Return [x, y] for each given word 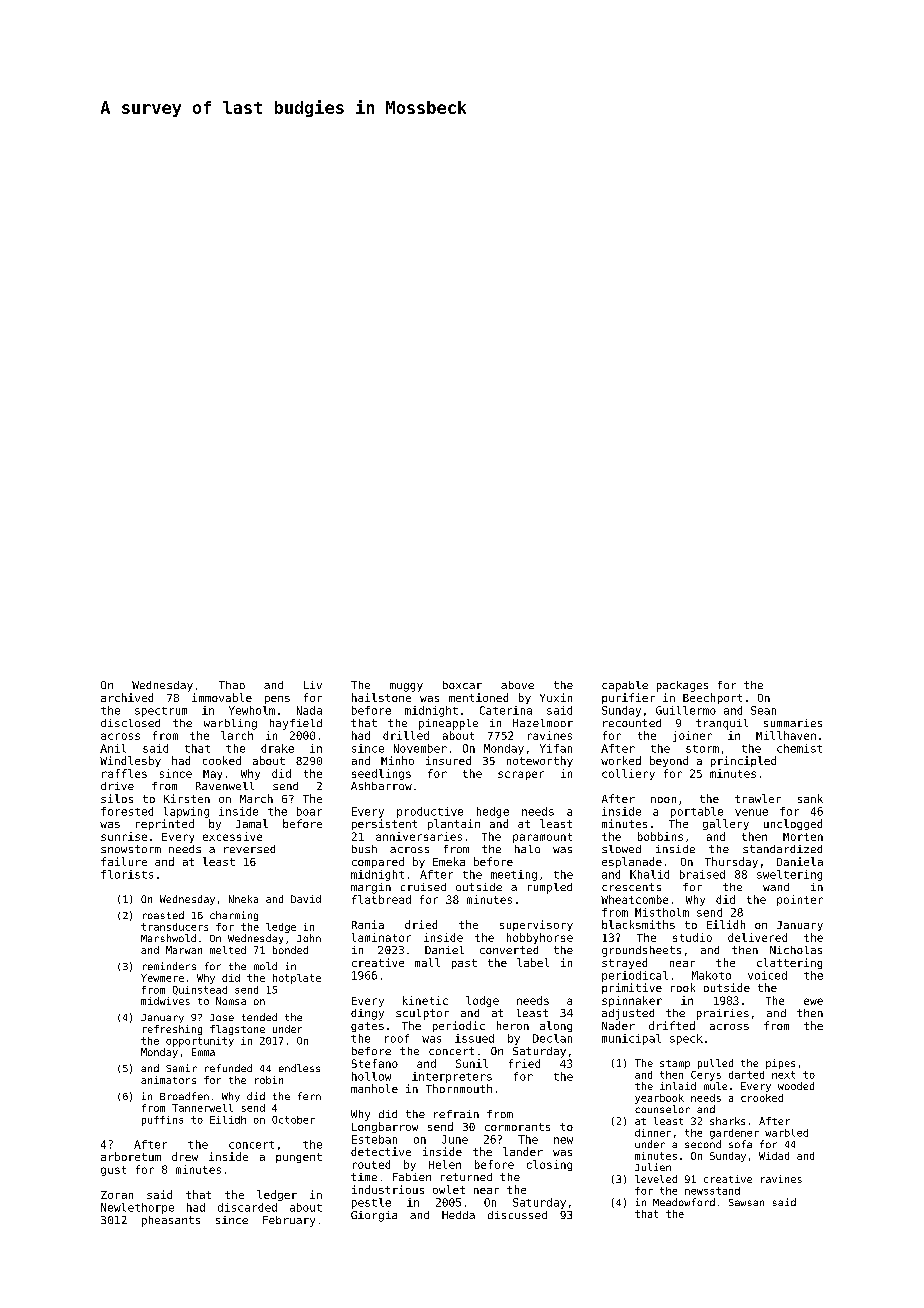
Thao [232, 685]
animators [168, 1080]
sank [810, 798]
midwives [165, 1001]
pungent [299, 1158]
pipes [780, 1064]
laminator [381, 937]
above [517, 685]
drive [117, 786]
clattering [789, 963]
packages [682, 686]
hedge [493, 812]
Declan [552, 1038]
